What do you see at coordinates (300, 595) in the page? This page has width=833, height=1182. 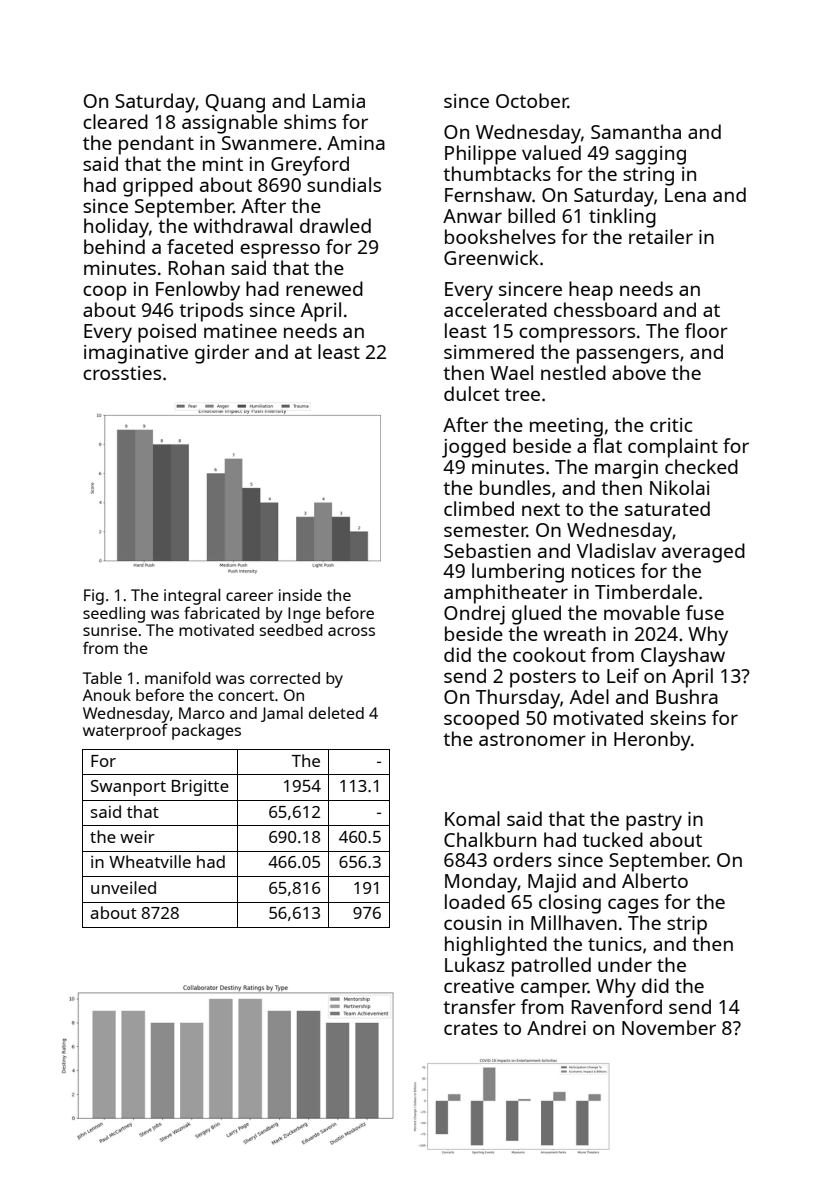 I see `inside` at bounding box center [300, 595].
